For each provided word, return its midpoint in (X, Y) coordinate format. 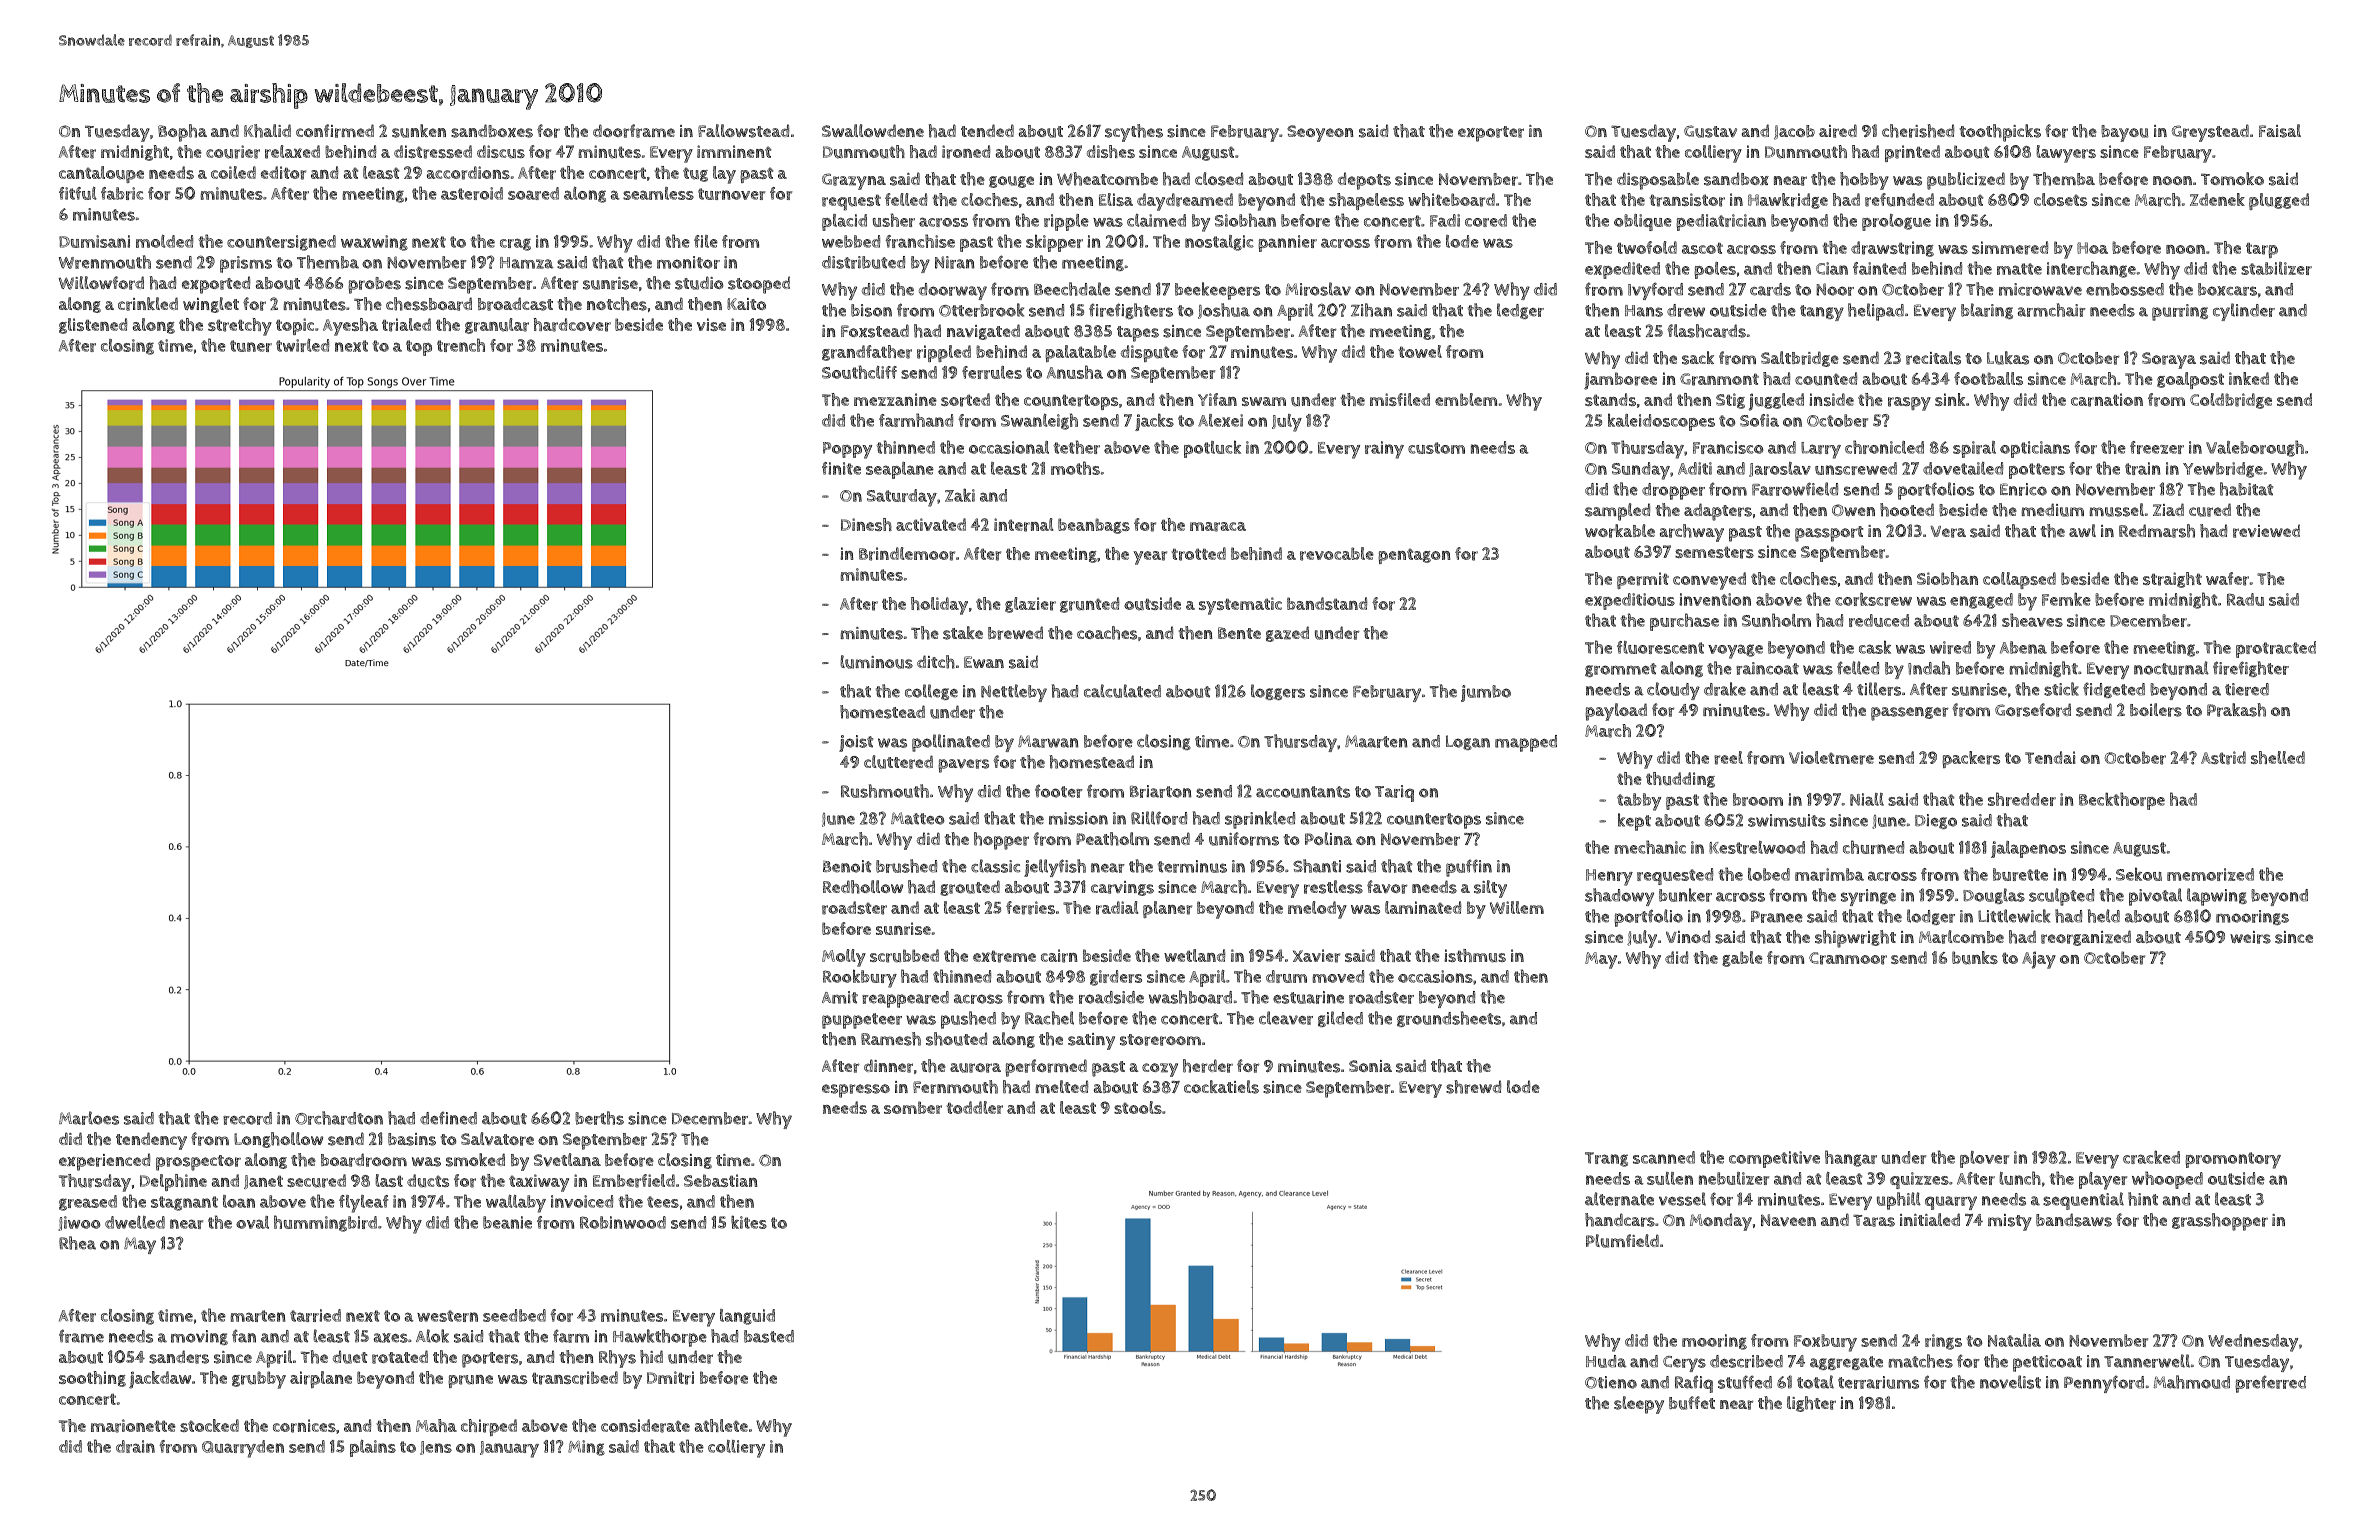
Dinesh (866, 524)
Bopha (182, 133)
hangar (1851, 1158)
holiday (939, 606)
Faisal (2280, 131)
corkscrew (1873, 599)
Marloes (89, 1118)
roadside (1111, 997)
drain (135, 1446)
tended (987, 130)
